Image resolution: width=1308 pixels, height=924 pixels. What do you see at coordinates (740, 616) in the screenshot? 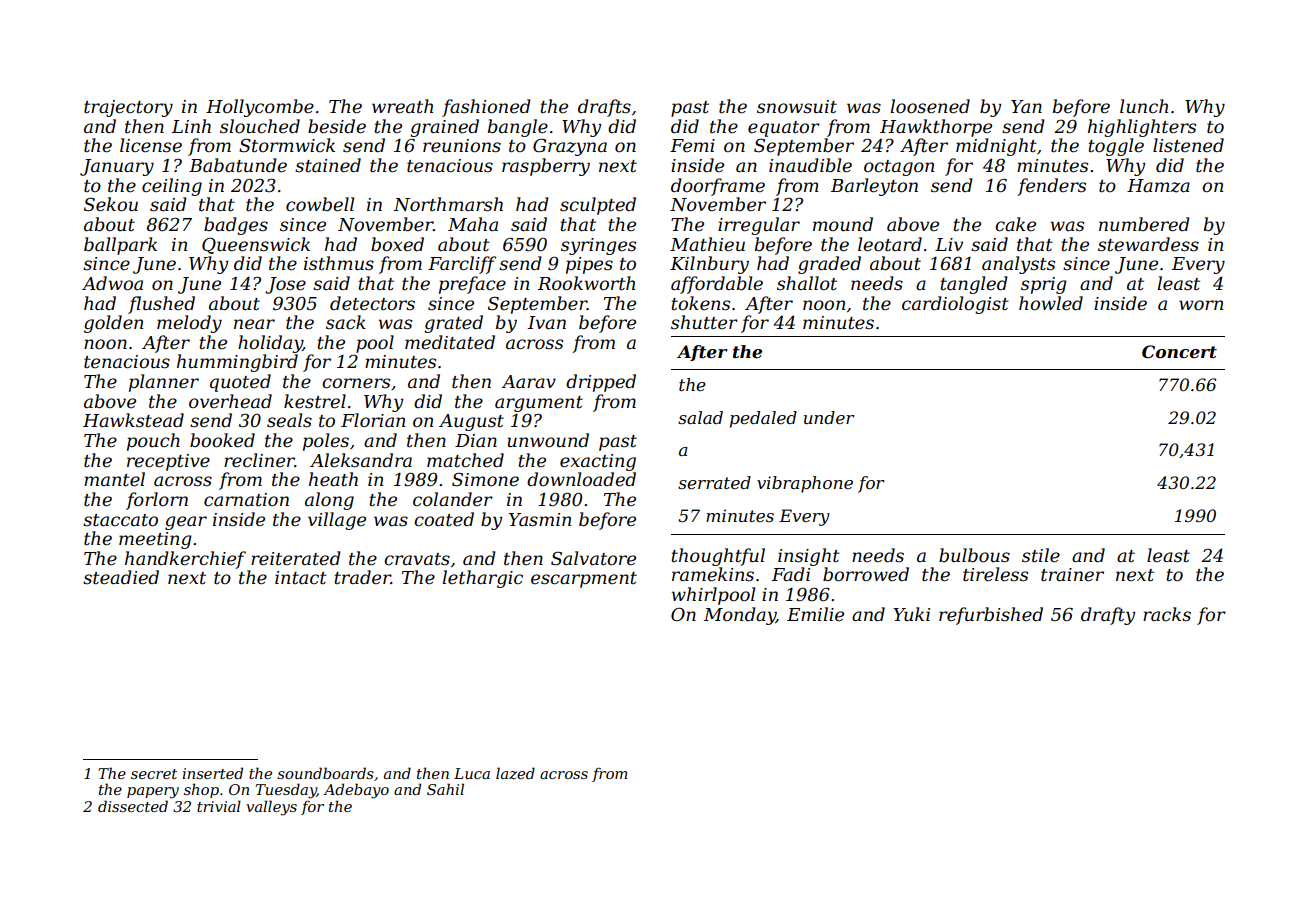
I see `Monday` at bounding box center [740, 616].
